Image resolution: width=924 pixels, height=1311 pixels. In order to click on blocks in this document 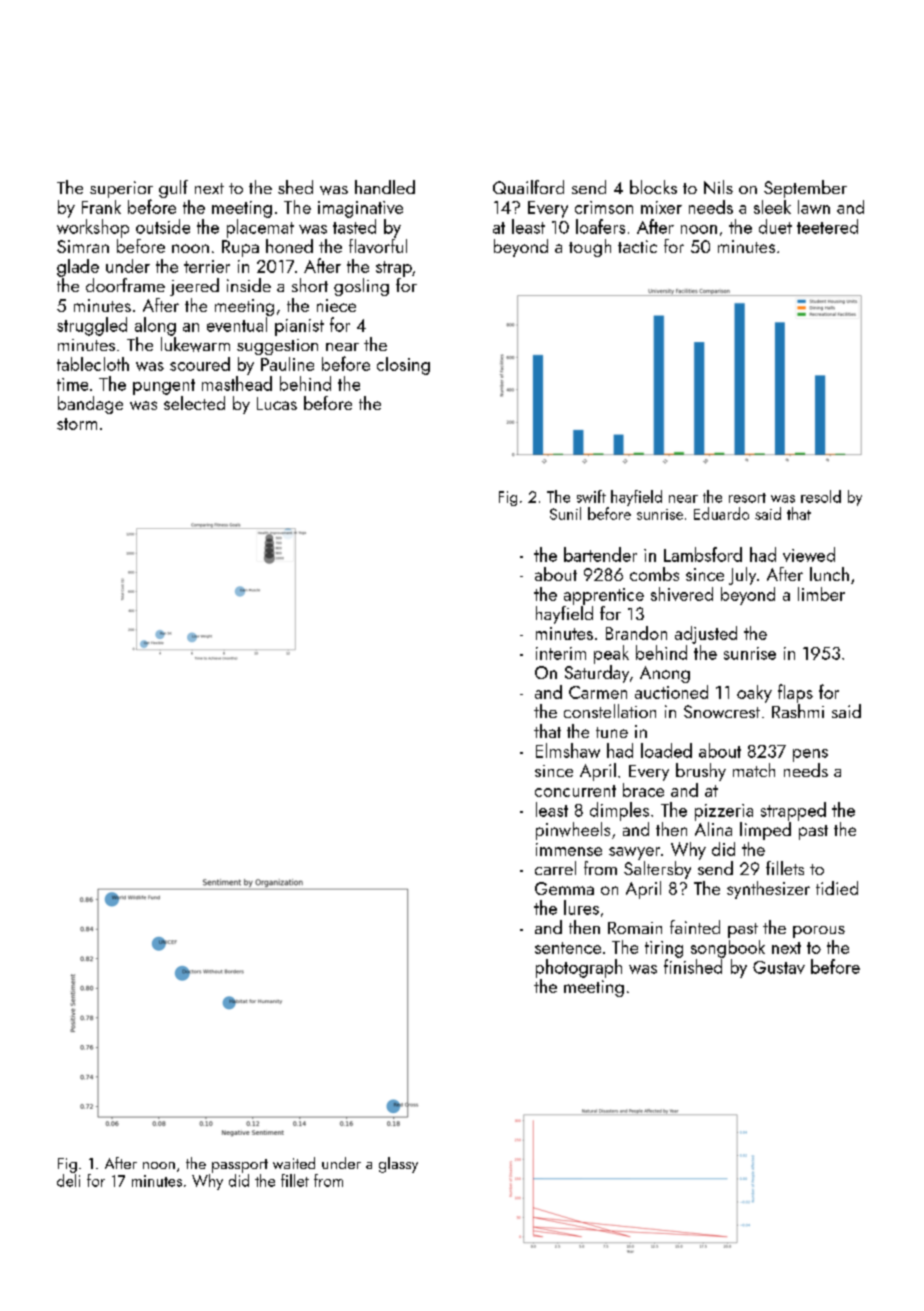, I will do `click(653, 187)`.
